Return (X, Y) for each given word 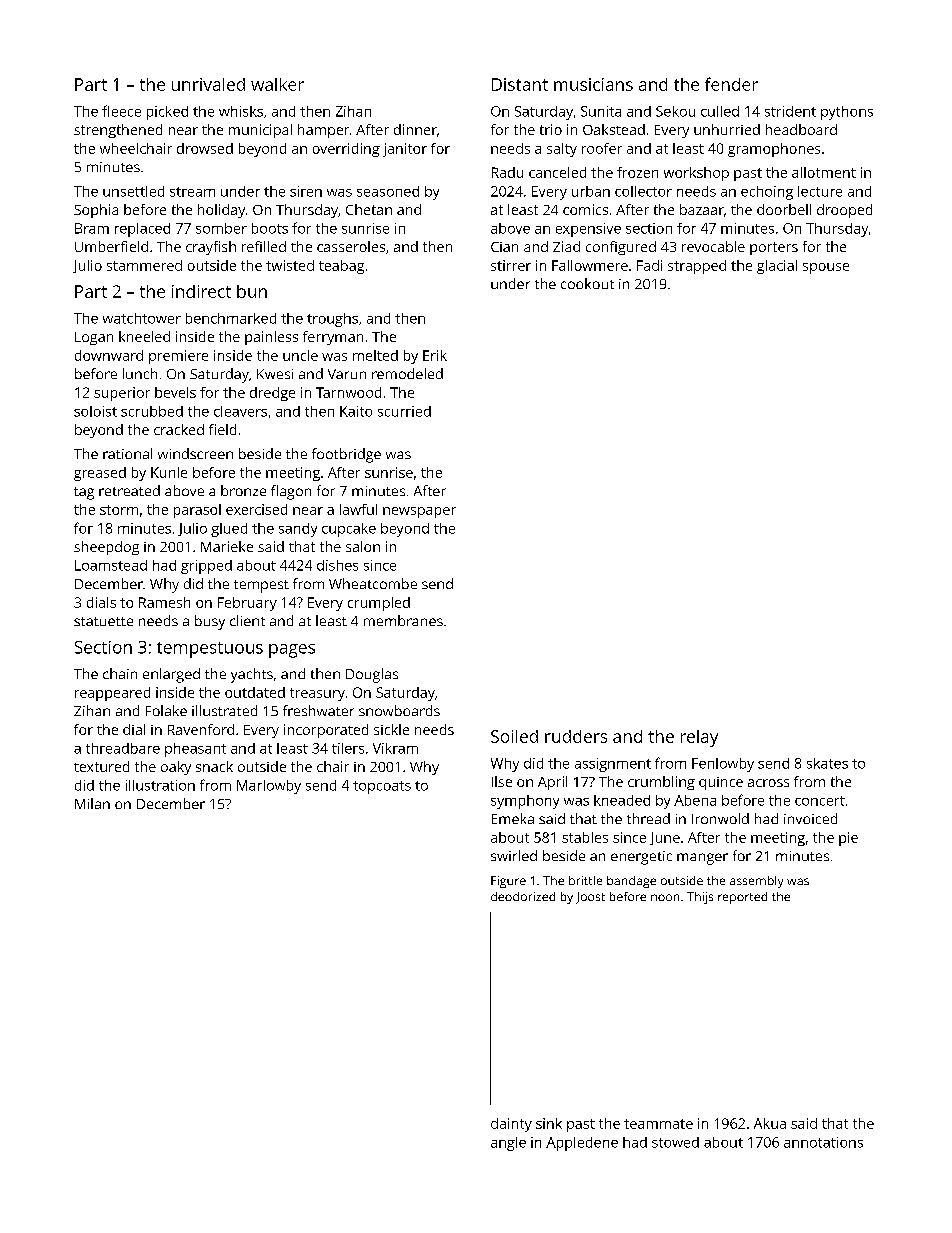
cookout (587, 283)
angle (508, 1144)
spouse (826, 268)
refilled (264, 246)
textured (101, 766)
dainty (511, 1125)
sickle (391, 729)
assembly (756, 882)
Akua (770, 1123)
